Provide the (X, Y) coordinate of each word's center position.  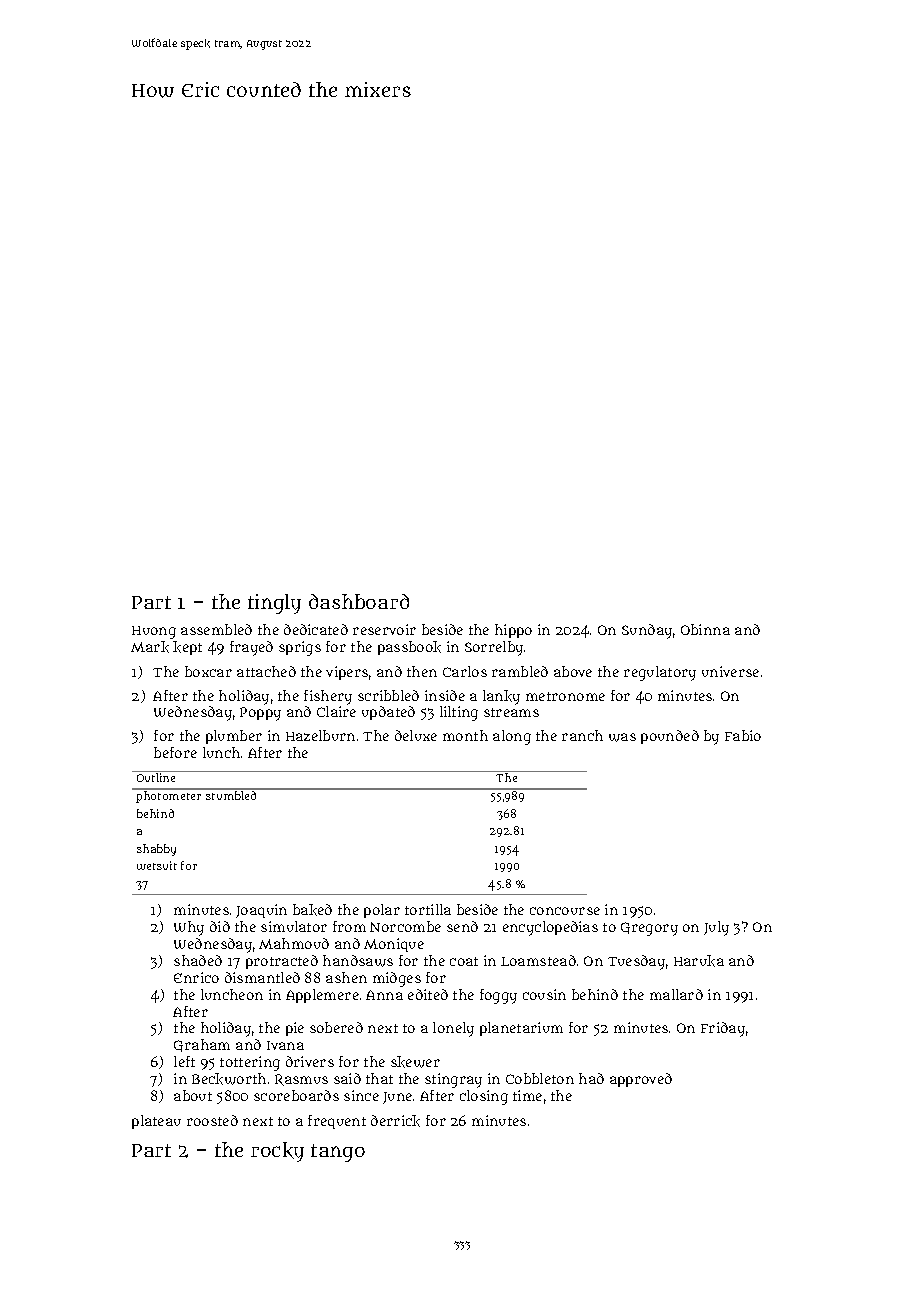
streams (511, 712)
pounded (670, 737)
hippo (513, 631)
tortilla (428, 909)
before (175, 752)
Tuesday (636, 962)
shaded (198, 960)
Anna (384, 995)
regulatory (660, 673)
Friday (723, 1029)
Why (189, 928)
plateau (156, 1122)
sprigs (300, 648)
